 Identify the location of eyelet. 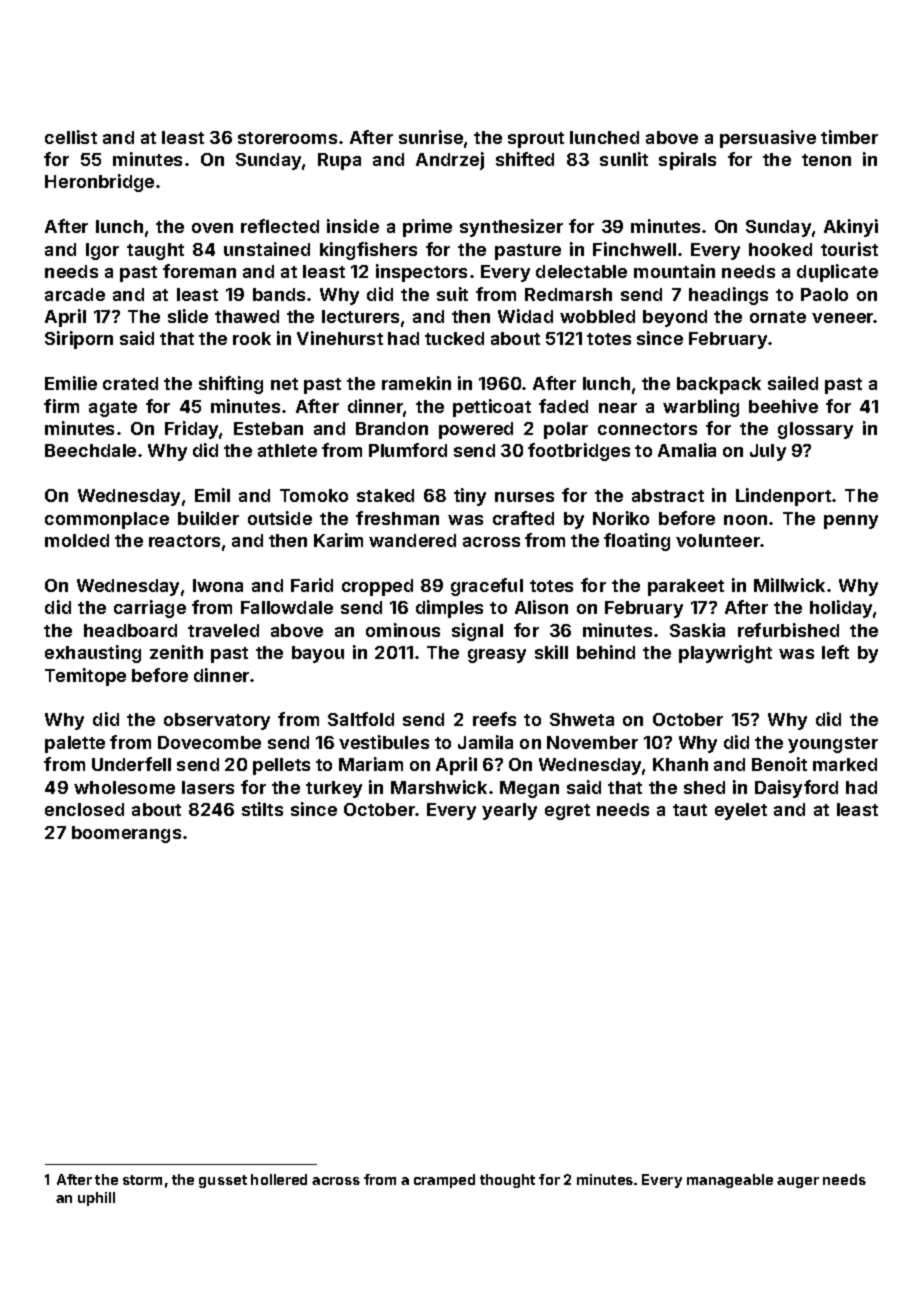
(741, 811).
